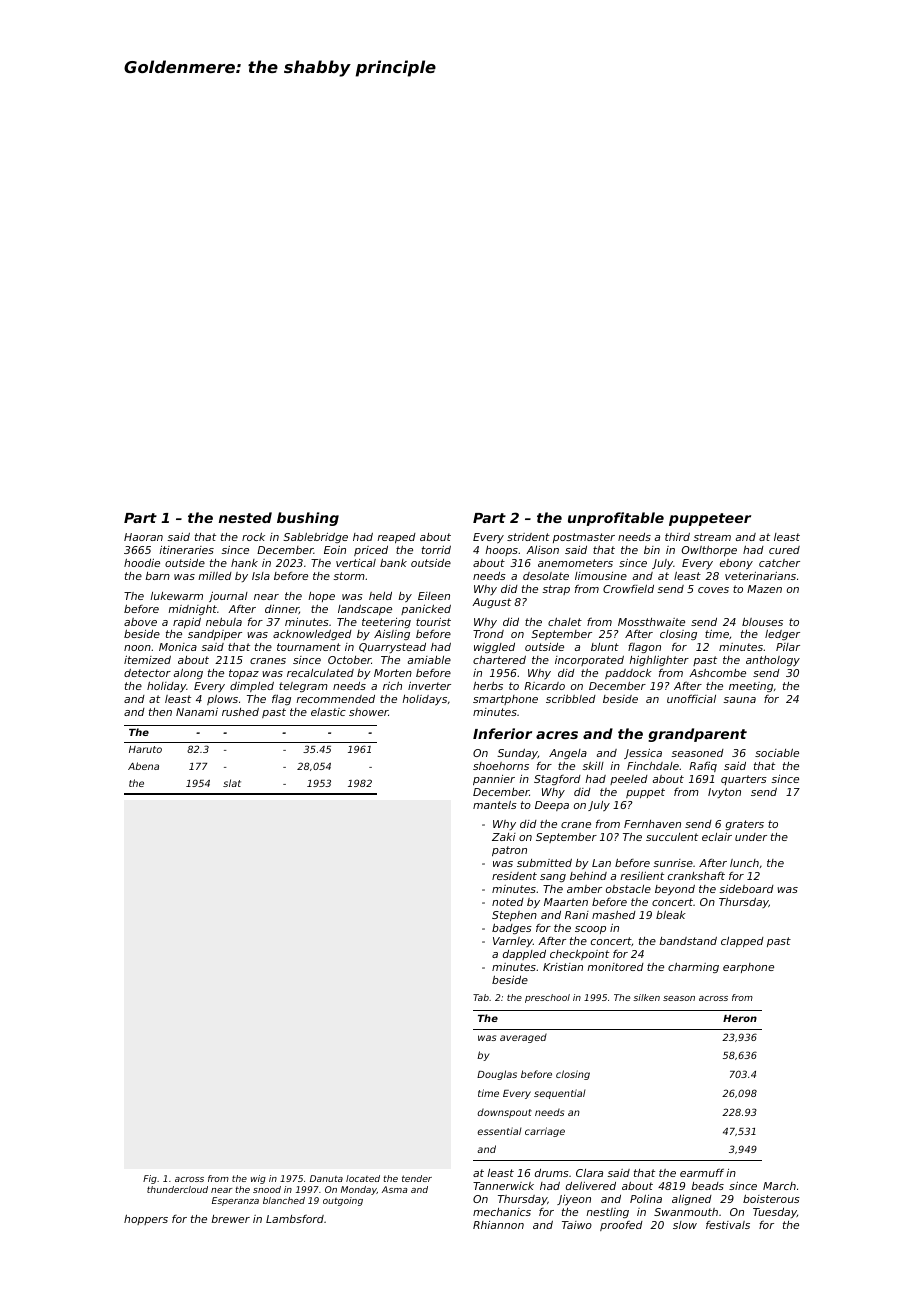  I want to click on reaped, so click(396, 538).
